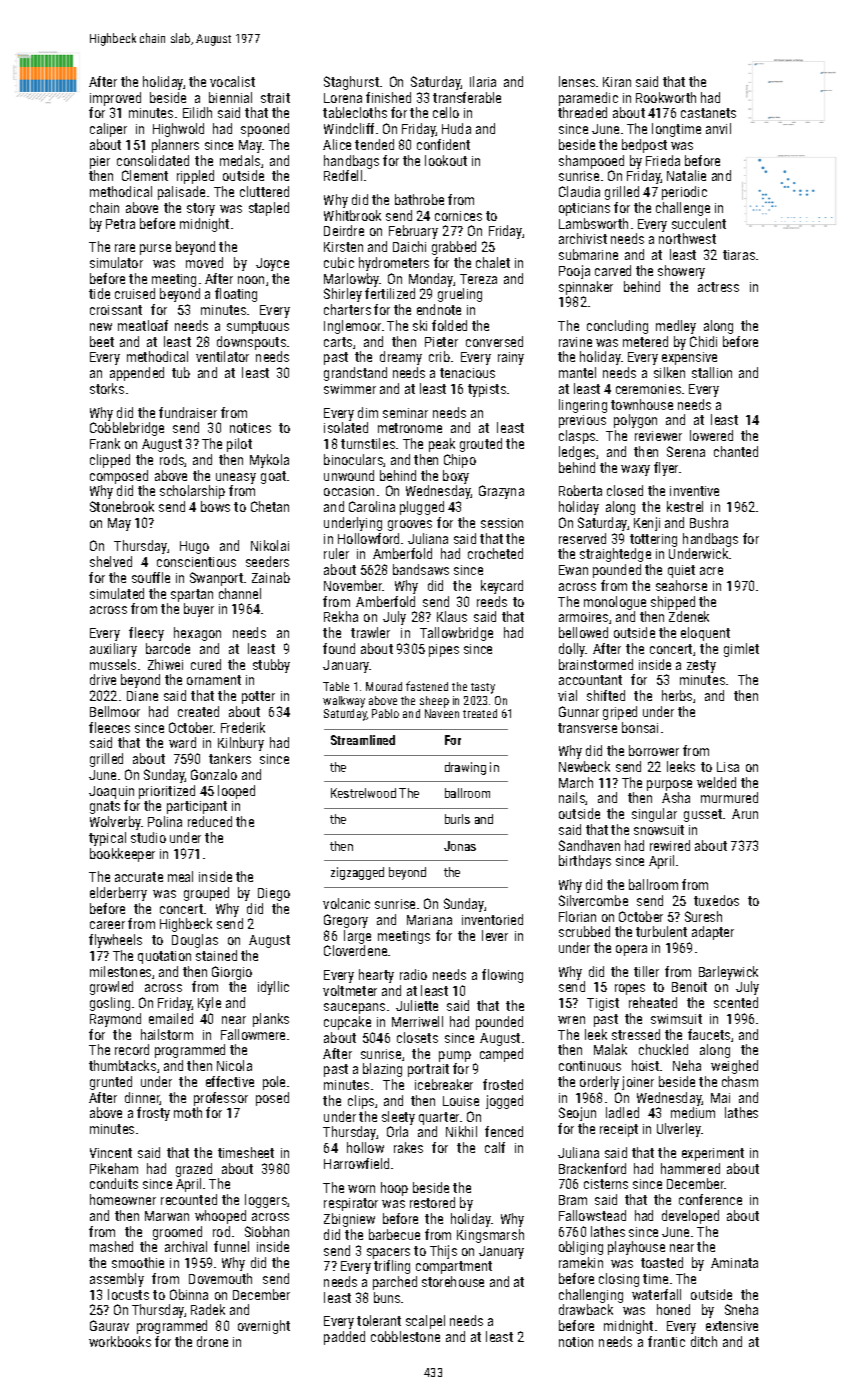 This page has height=1400, width=849. Describe the element at coordinates (579, 711) in the page. I see `Gunnar` at that location.
